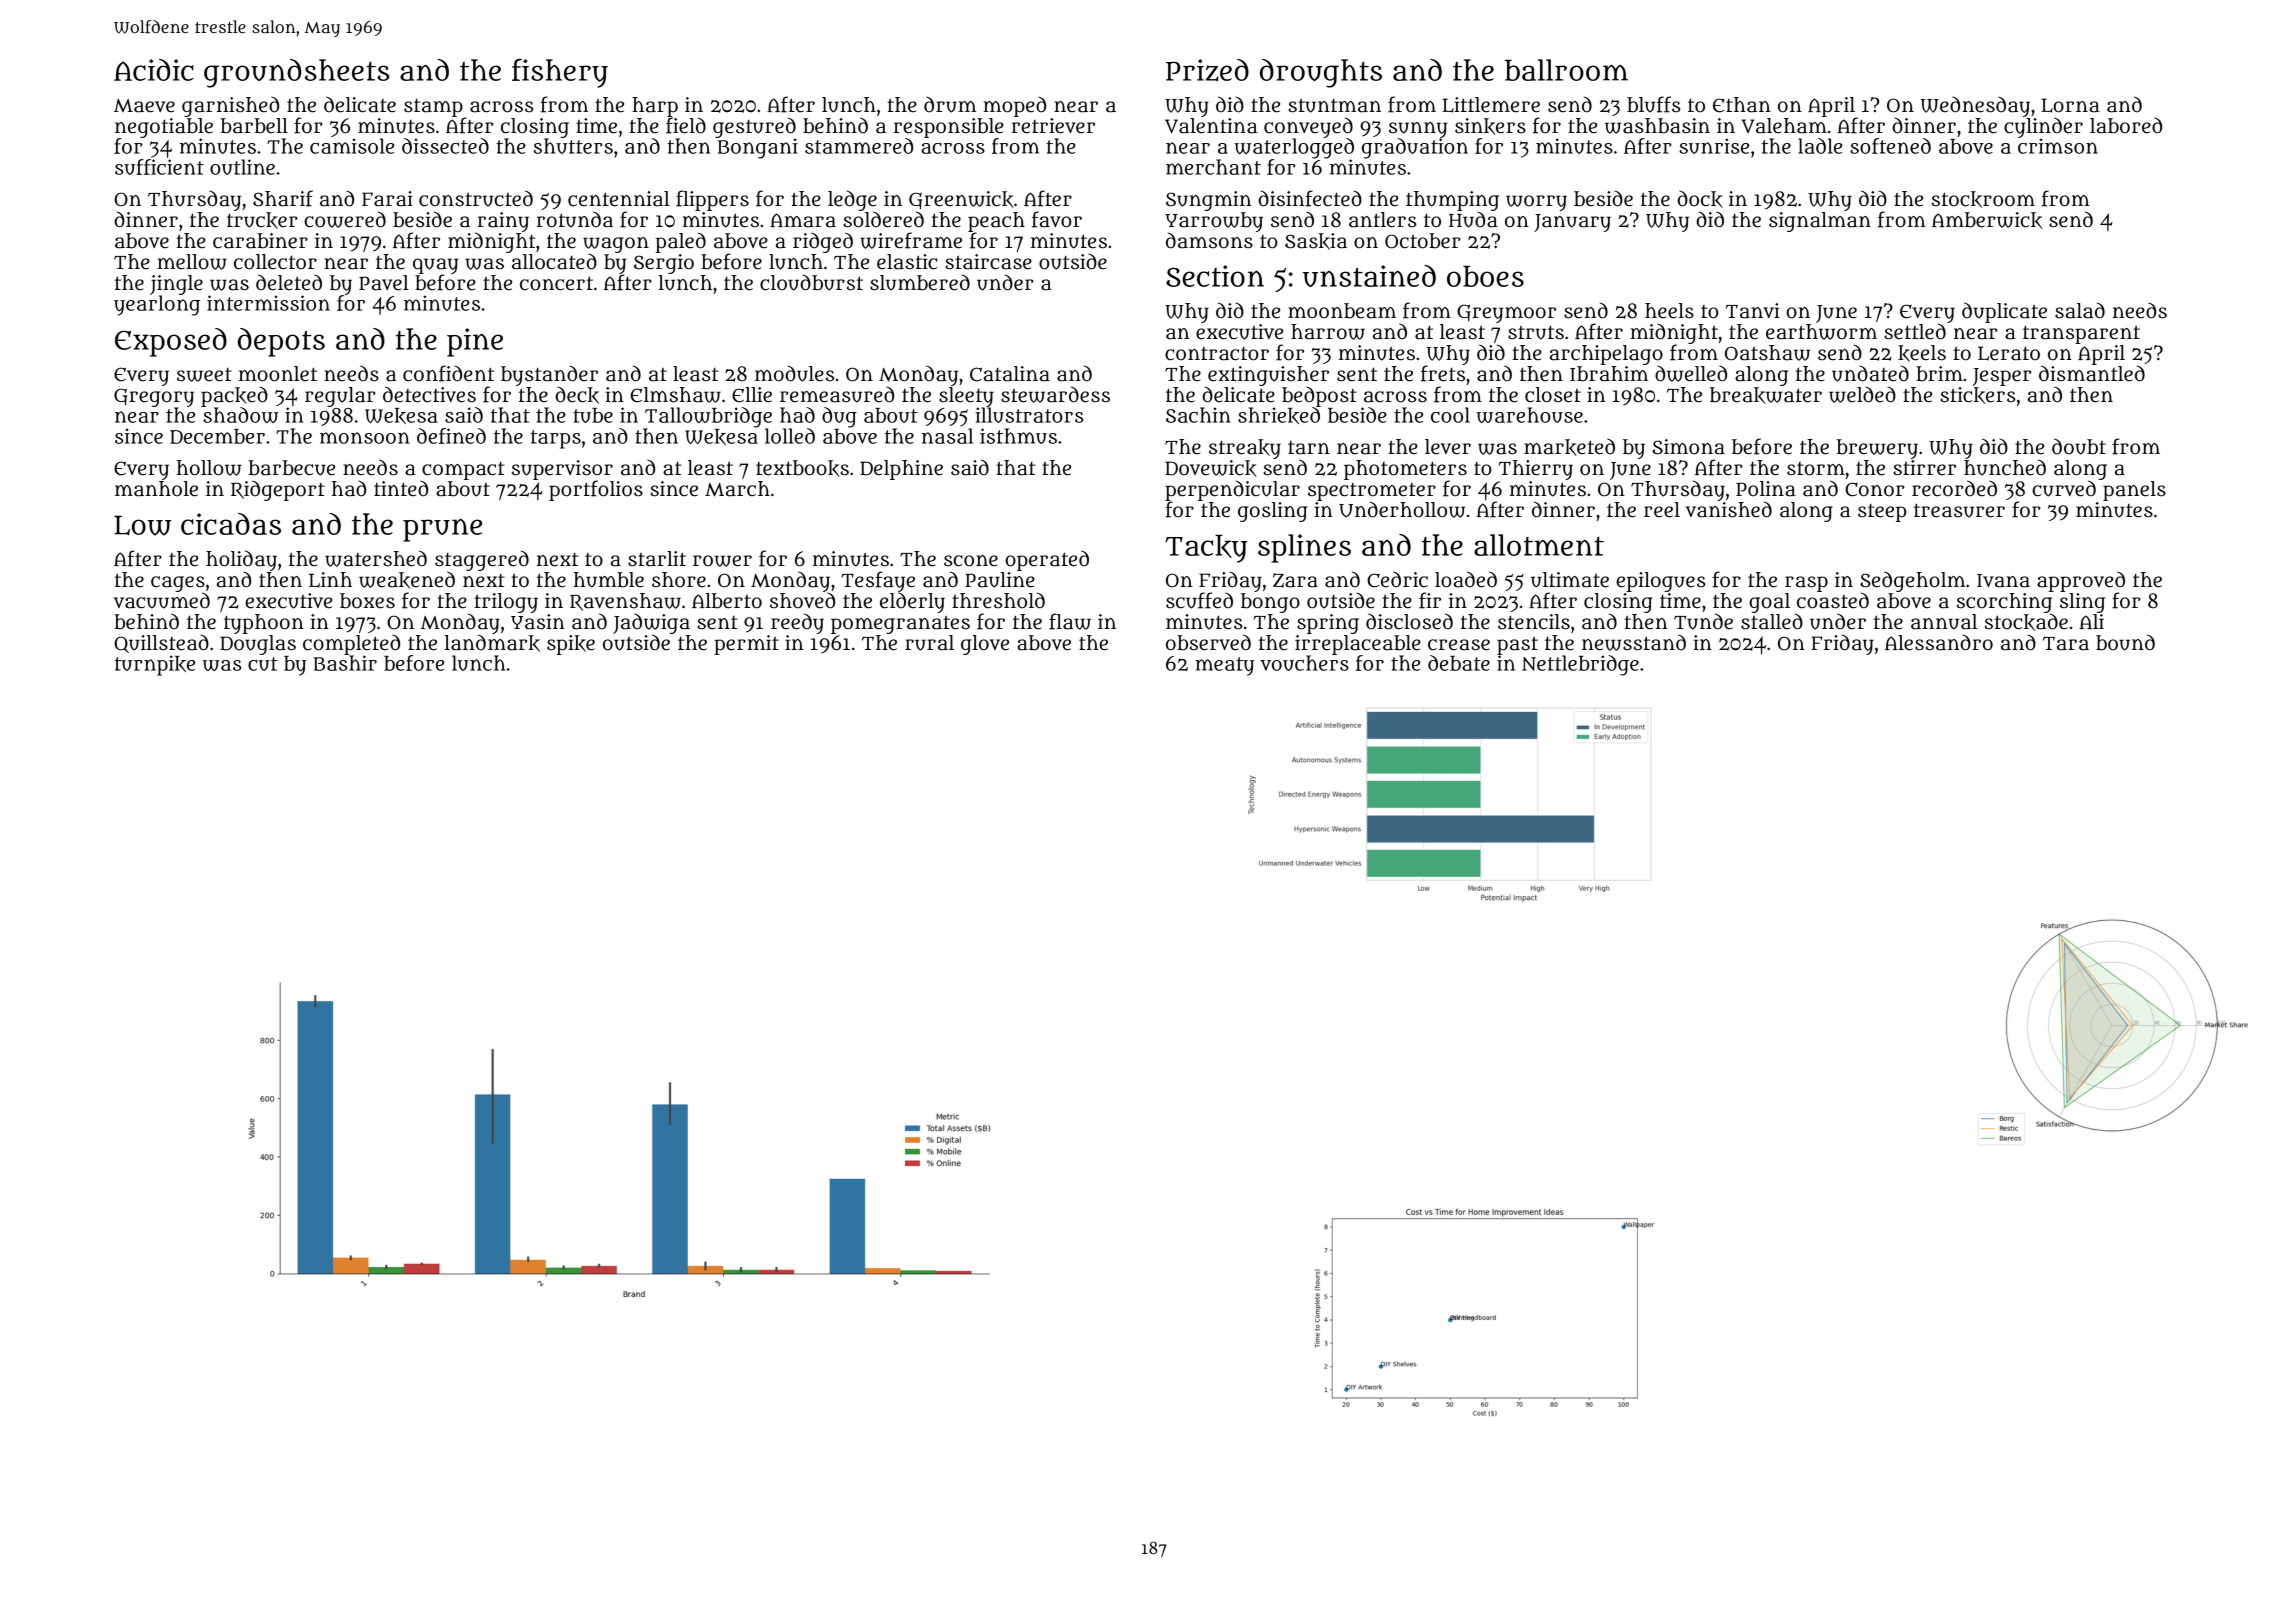 The image size is (2282, 1614). Describe the element at coordinates (154, 70) in the screenshot. I see `Acidic` at that location.
